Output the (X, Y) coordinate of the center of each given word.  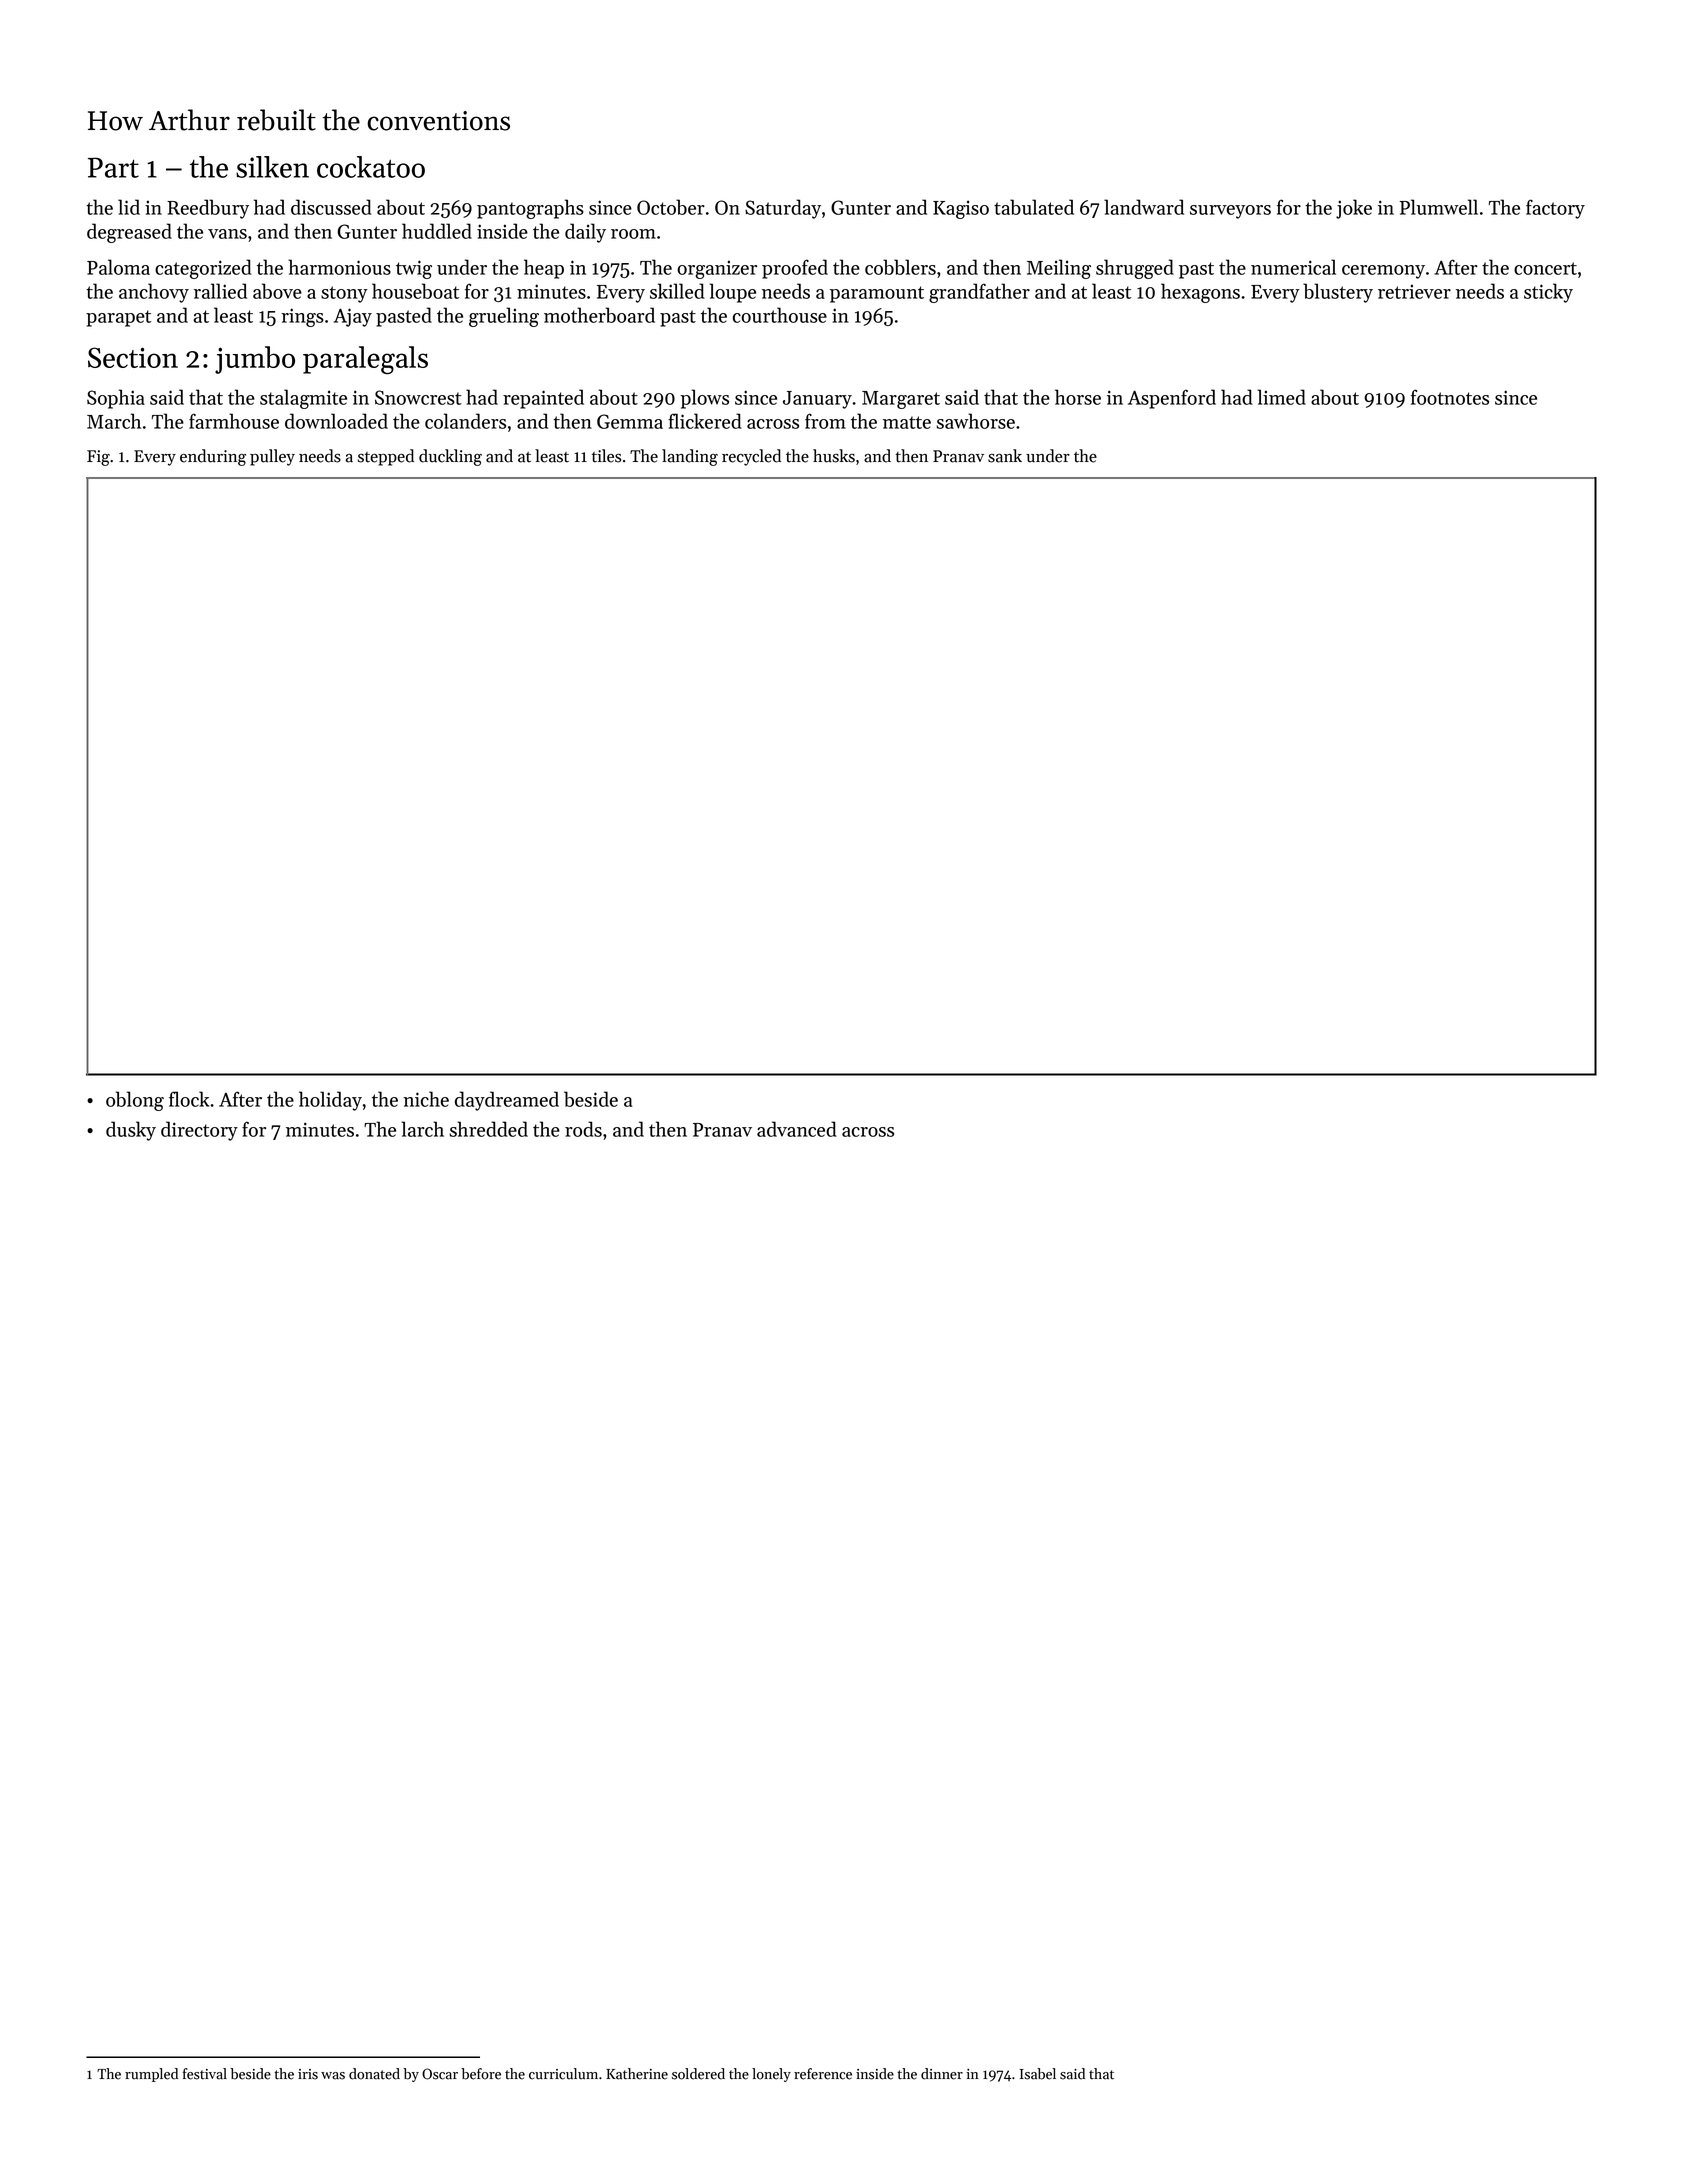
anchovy (154, 293)
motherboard (599, 315)
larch (422, 1129)
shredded (489, 1129)
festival (205, 2074)
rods (583, 1129)
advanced (797, 1129)
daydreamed (507, 1101)
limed (1281, 397)
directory (199, 1131)
